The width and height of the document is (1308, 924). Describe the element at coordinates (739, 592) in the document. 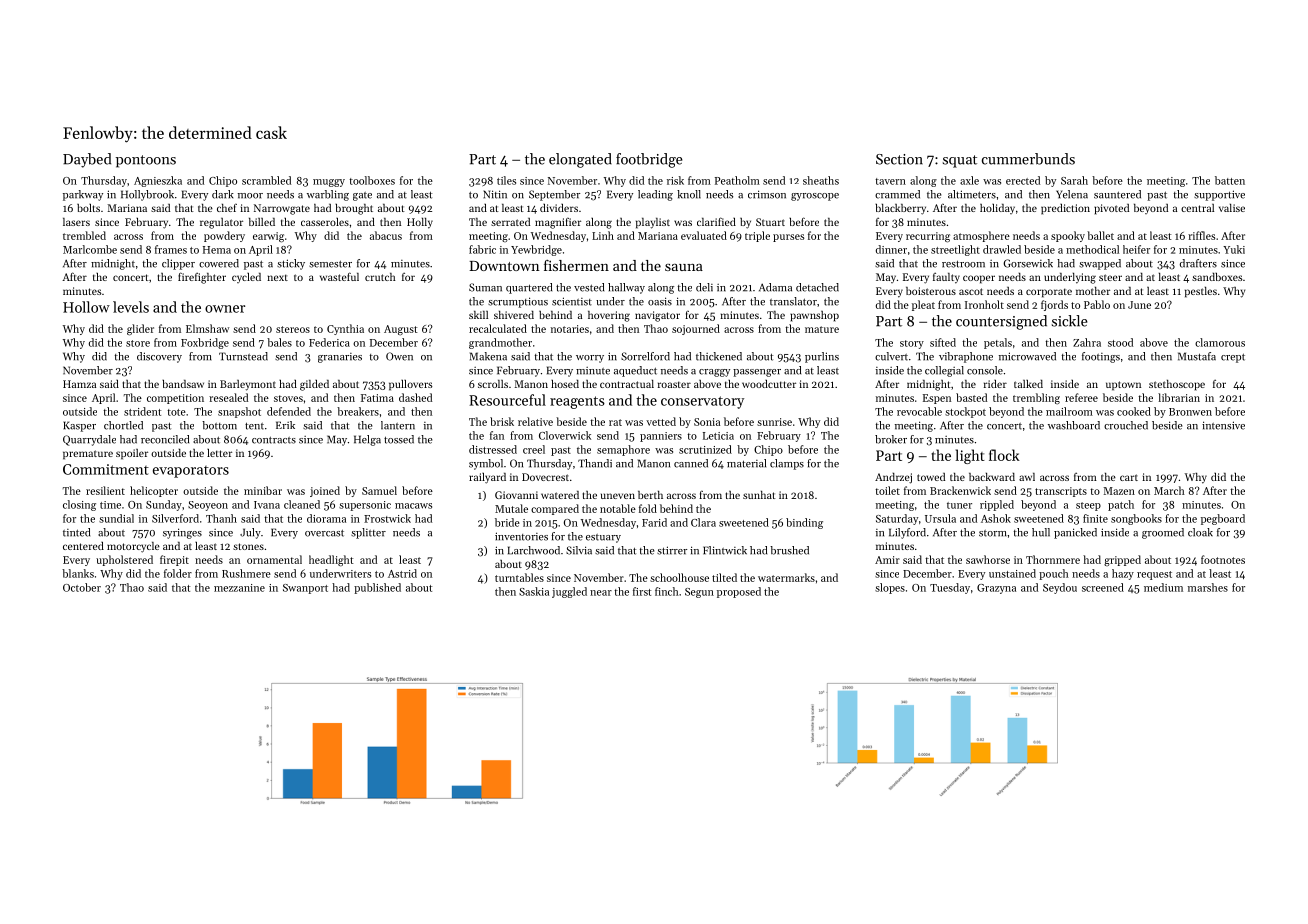

I see `proposed` at that location.
